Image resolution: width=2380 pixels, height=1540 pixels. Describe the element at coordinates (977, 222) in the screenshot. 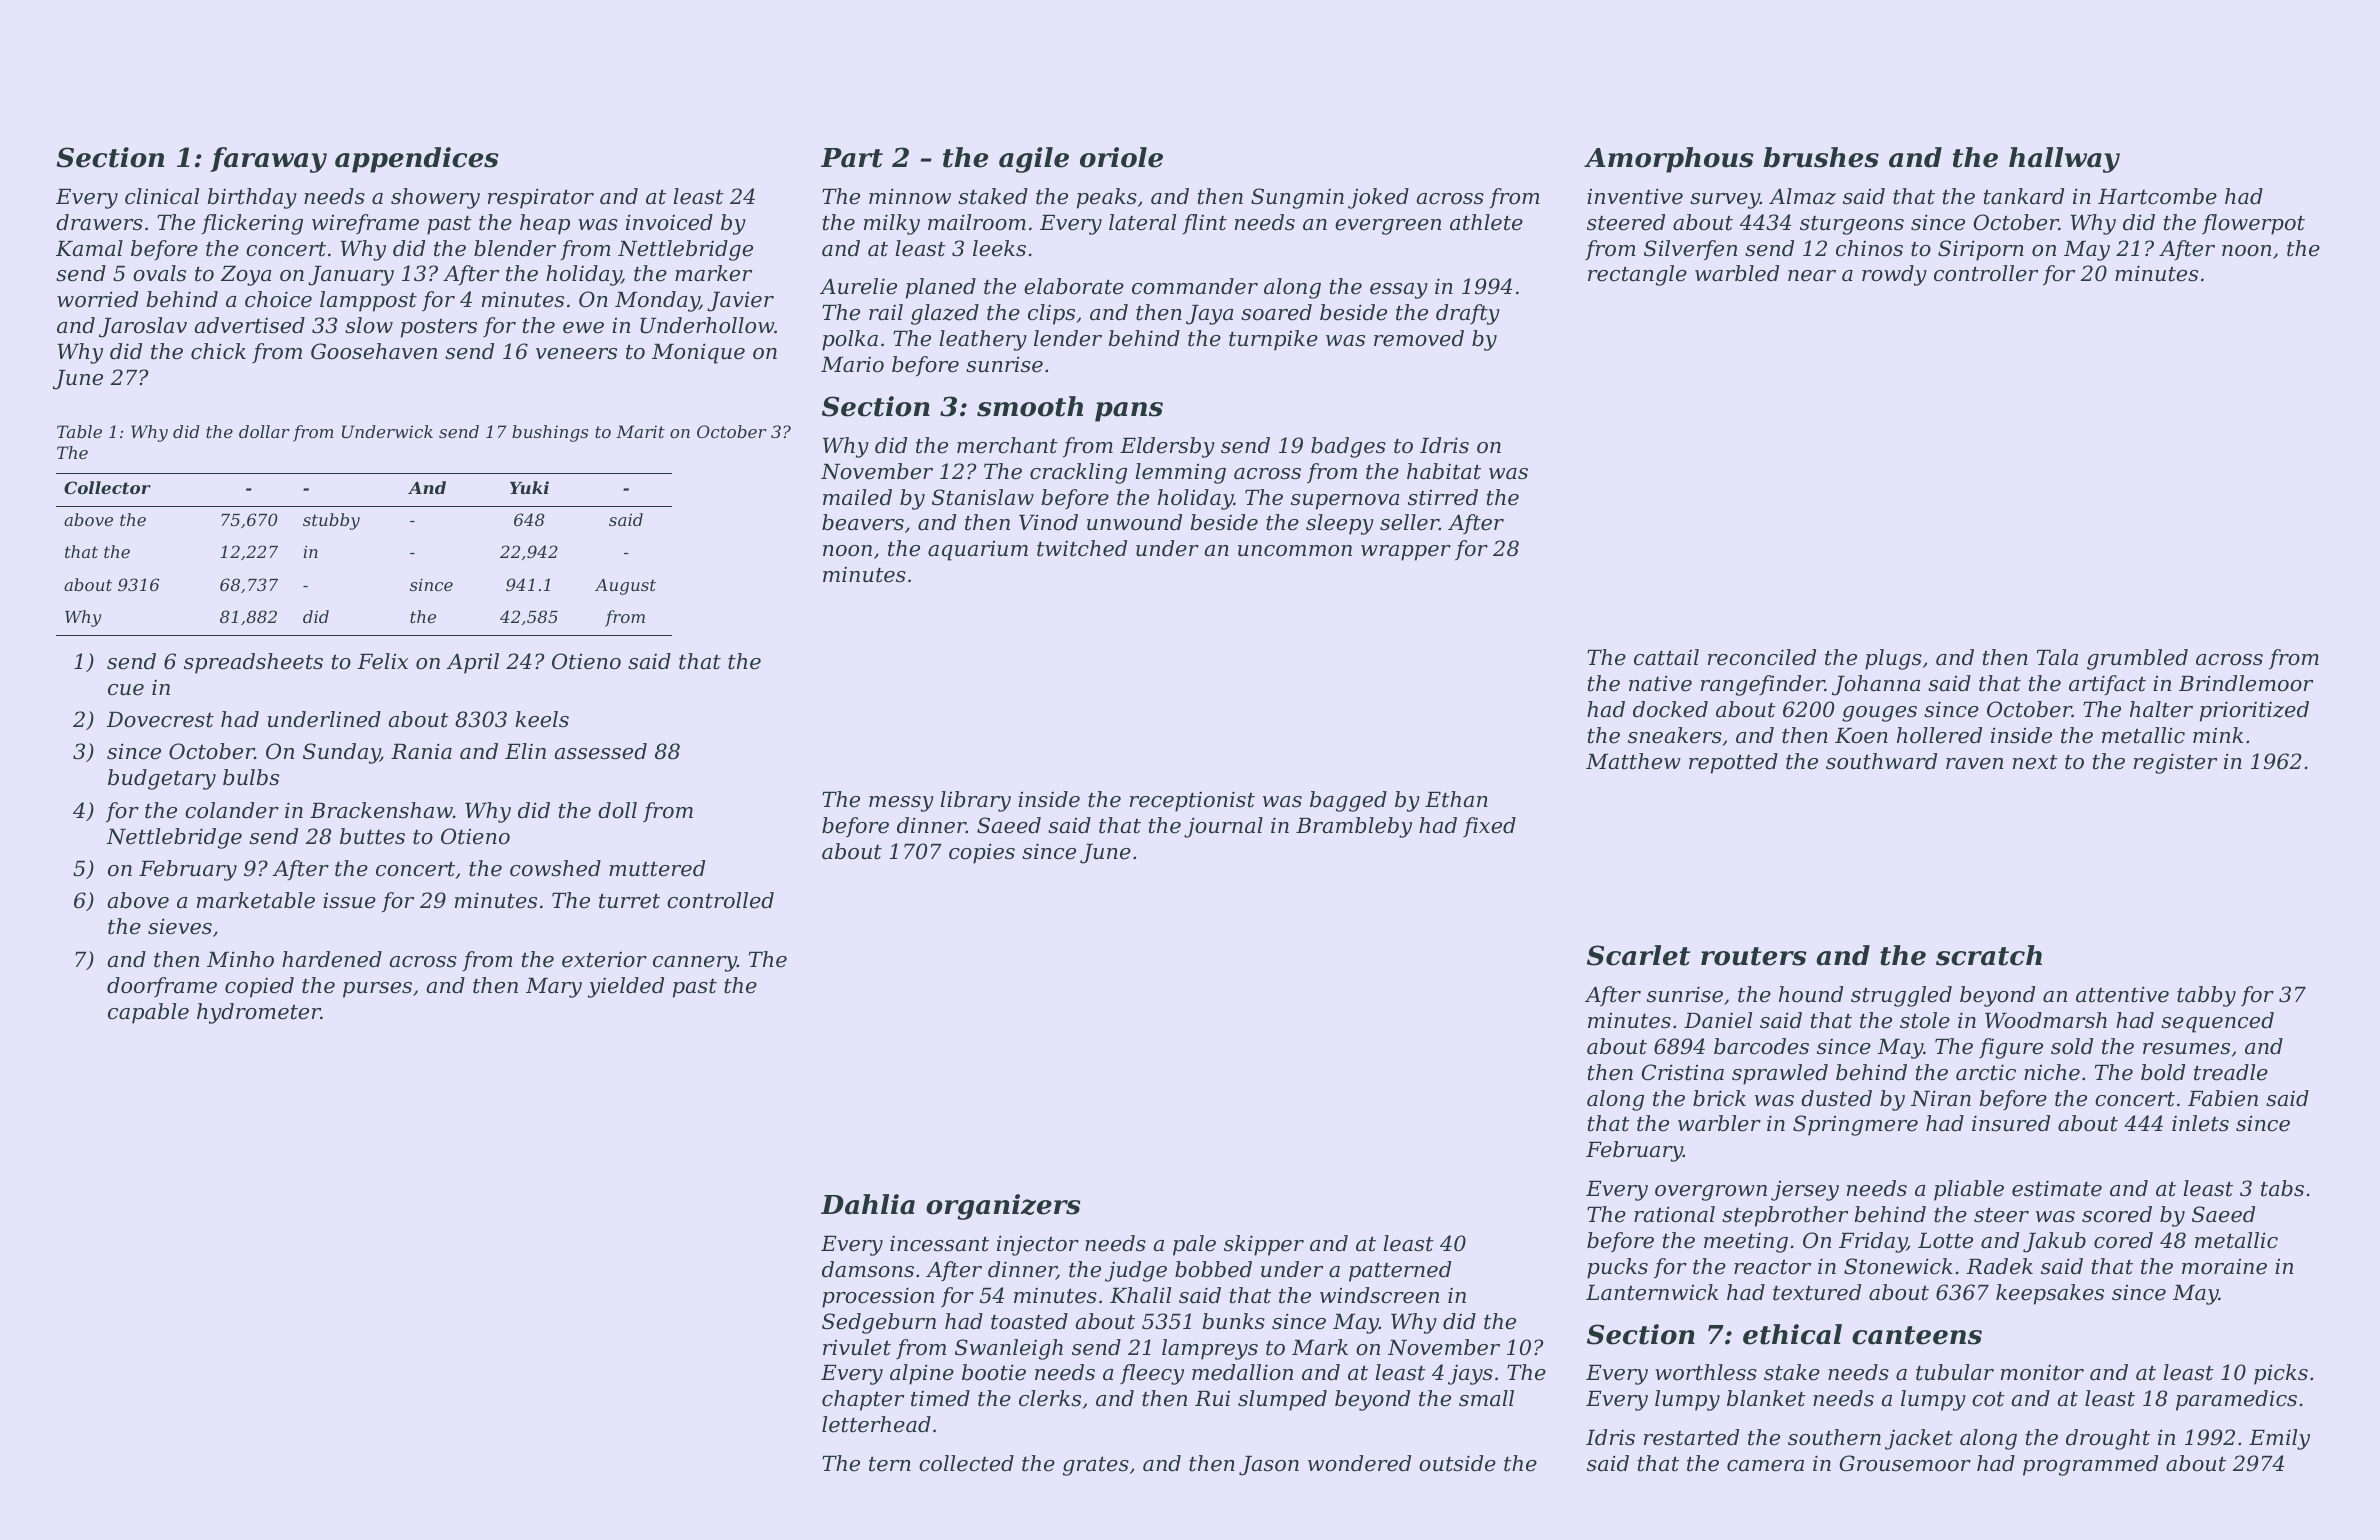

I see `mailroom` at that location.
